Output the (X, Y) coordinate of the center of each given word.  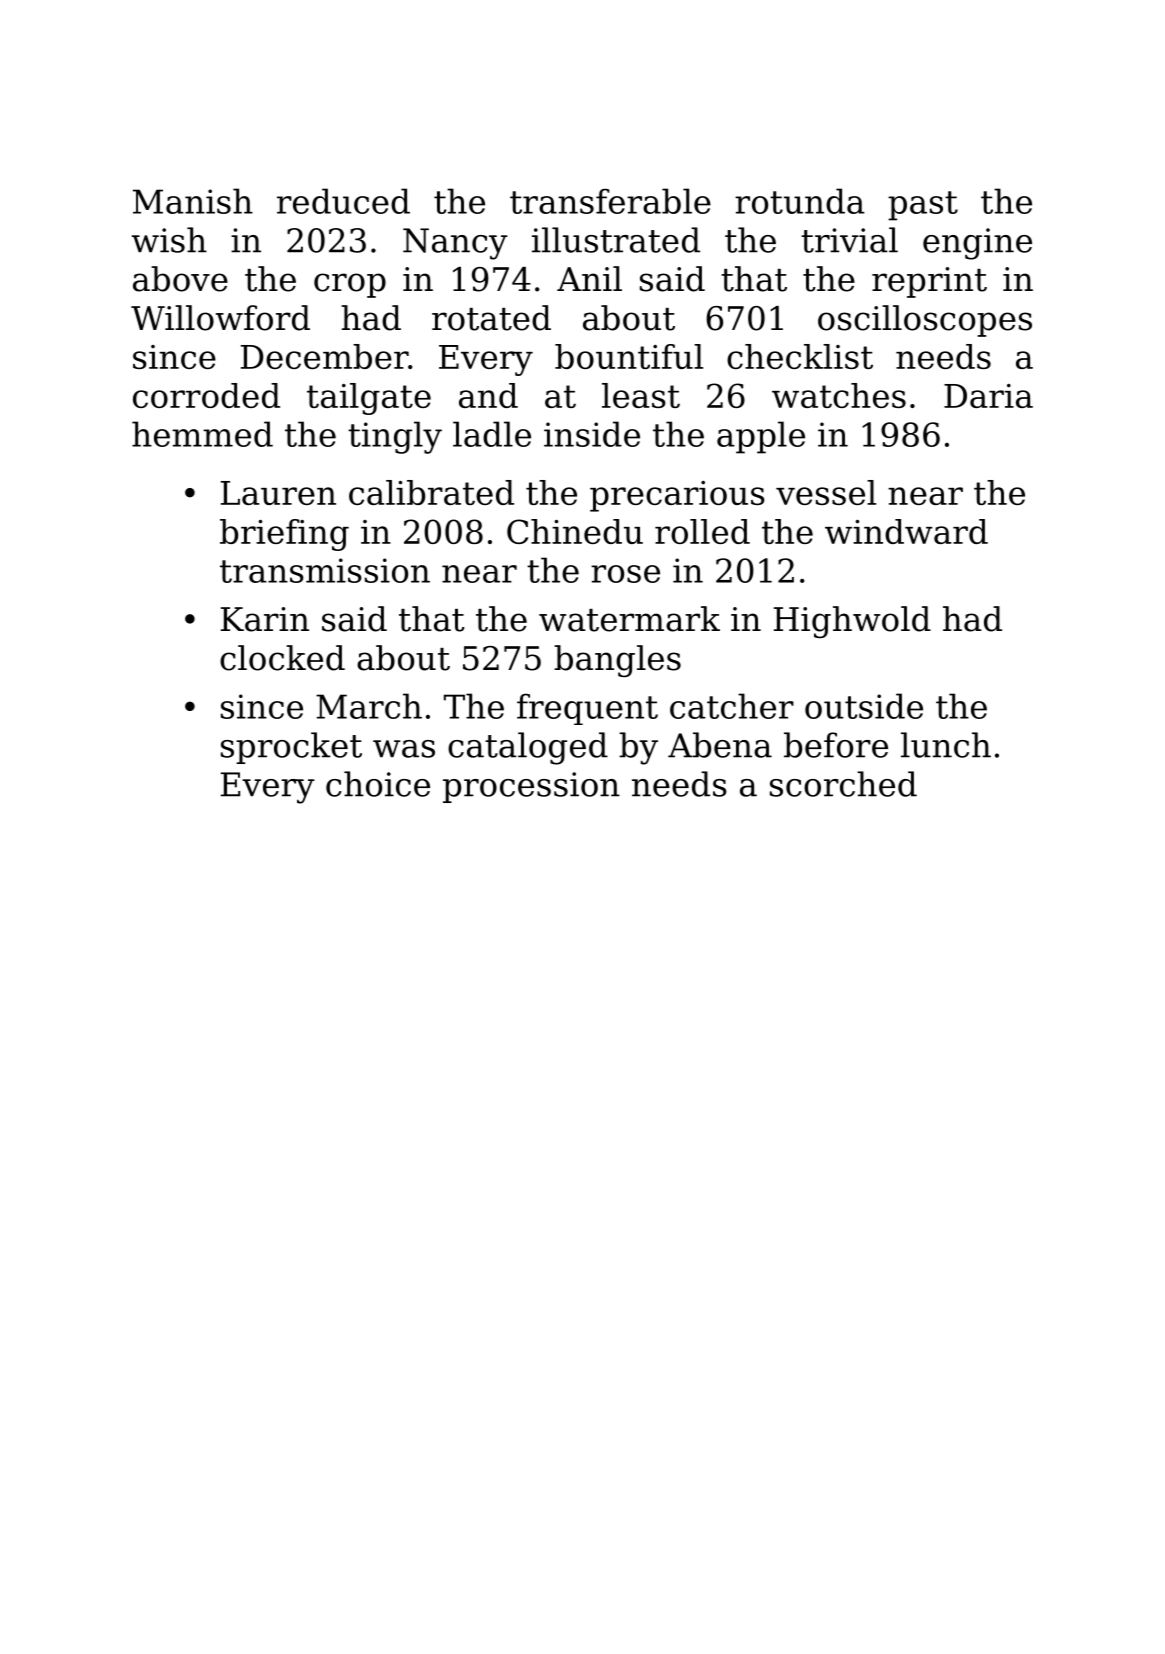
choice (378, 784)
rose (625, 574)
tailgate (369, 399)
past (923, 206)
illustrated (616, 240)
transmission (325, 570)
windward (906, 531)
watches (839, 395)
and (488, 395)
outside (864, 706)
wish (169, 240)
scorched (843, 784)
